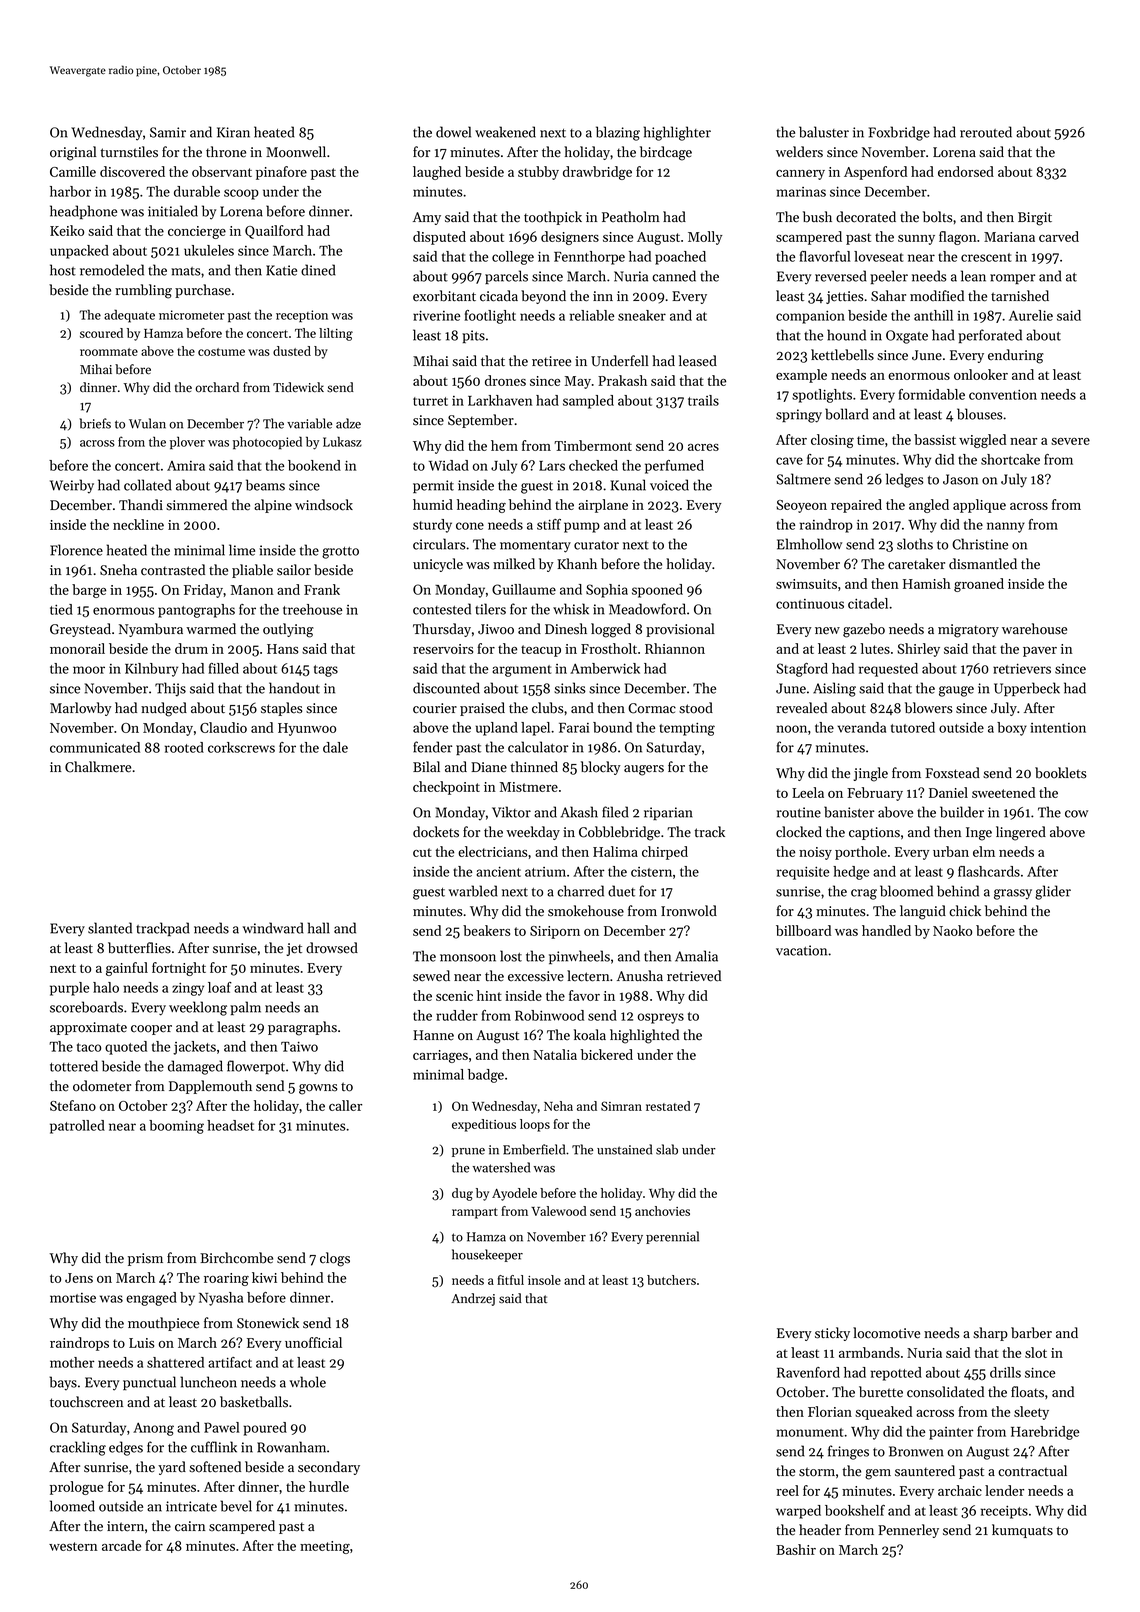 The image size is (1140, 1612). What do you see at coordinates (1031, 315) in the image?
I see `Aurelie` at bounding box center [1031, 315].
